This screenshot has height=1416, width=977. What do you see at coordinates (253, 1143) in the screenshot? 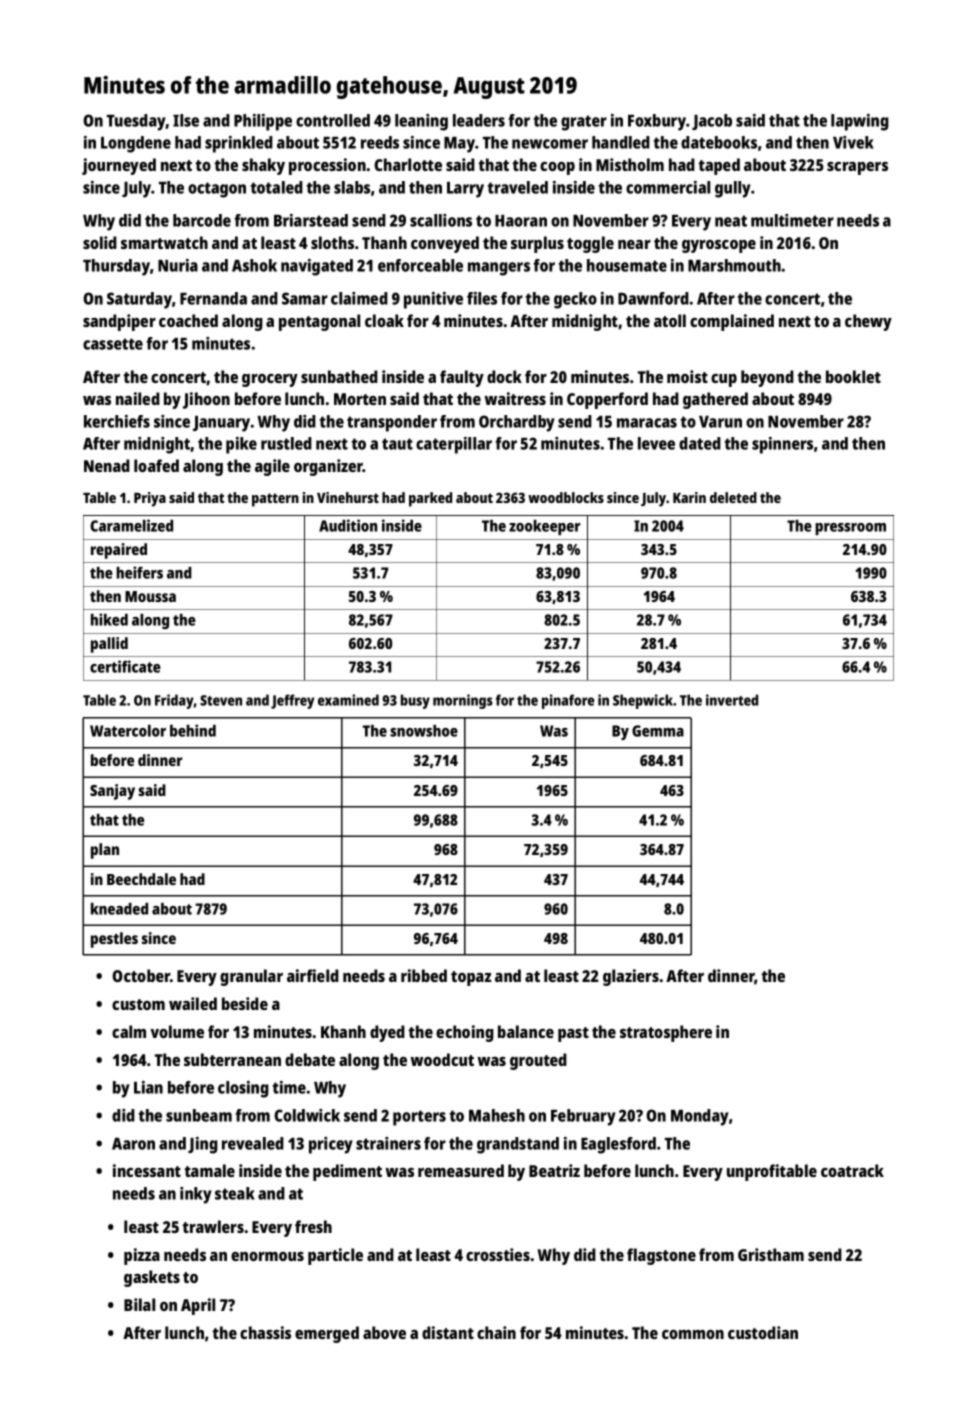
I see `revealed` at bounding box center [253, 1143].
